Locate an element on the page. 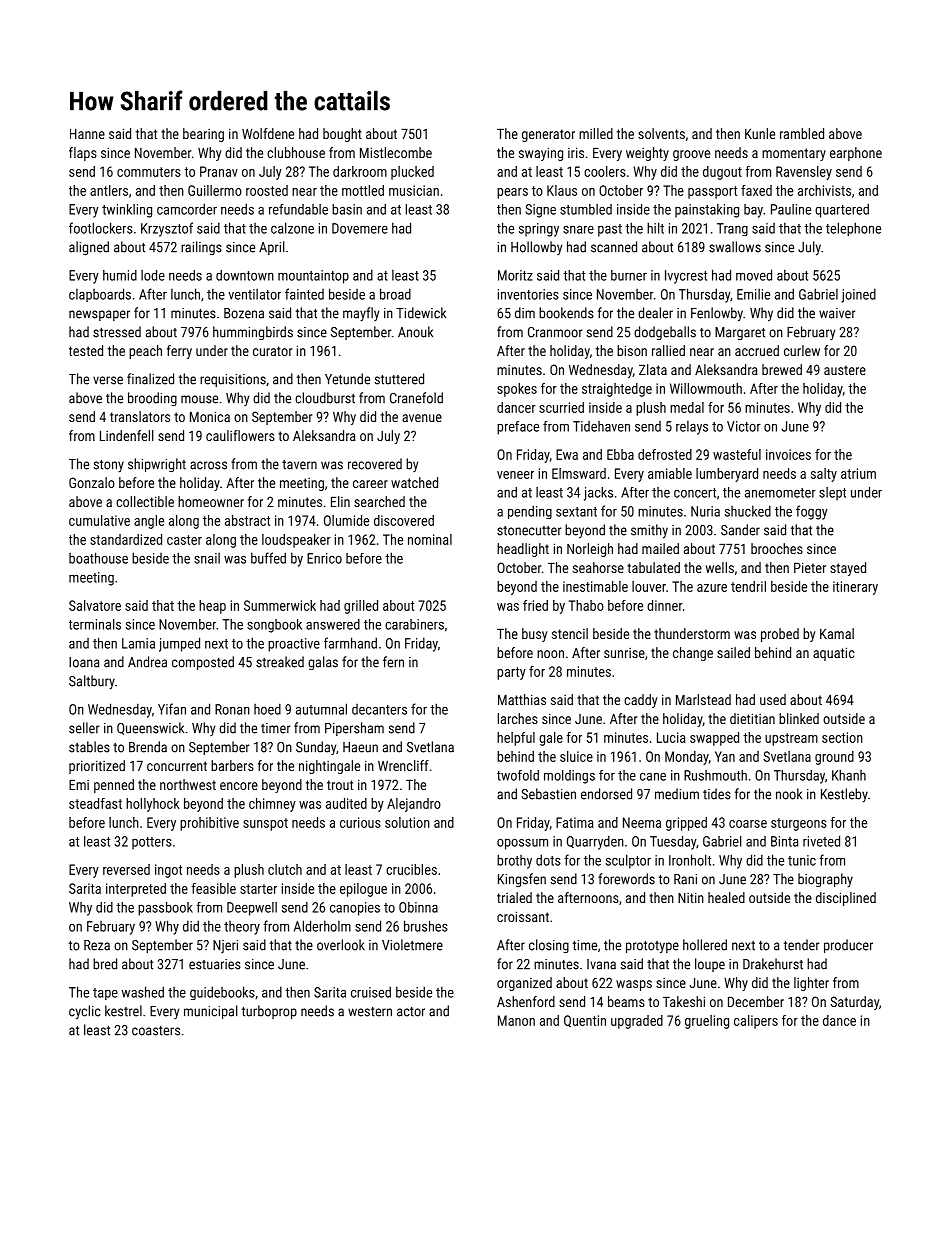  aquatic is located at coordinates (834, 654).
